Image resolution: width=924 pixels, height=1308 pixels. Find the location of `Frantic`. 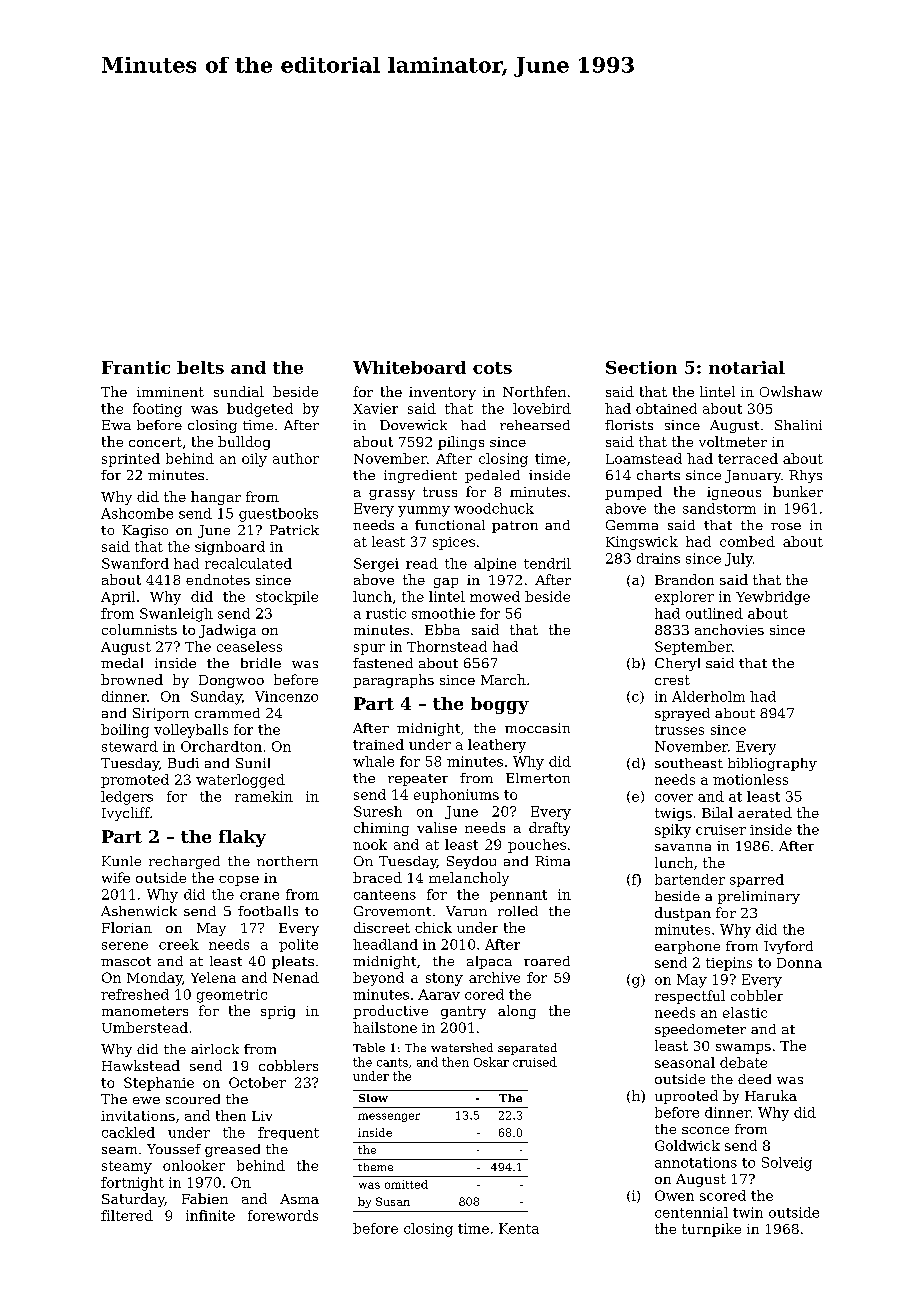

Frantic is located at coordinates (136, 367).
